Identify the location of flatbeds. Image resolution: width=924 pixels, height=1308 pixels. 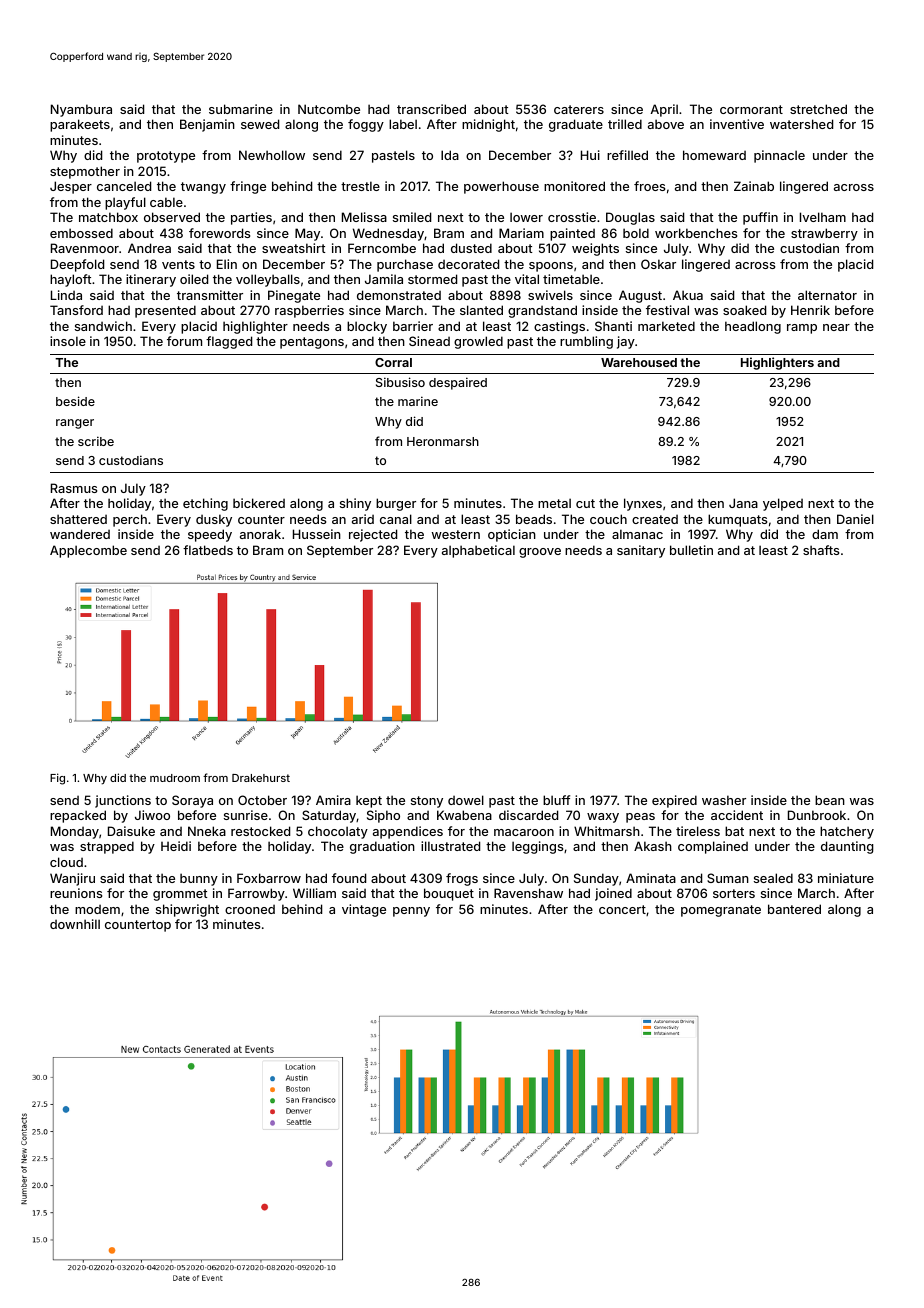
(208, 550).
